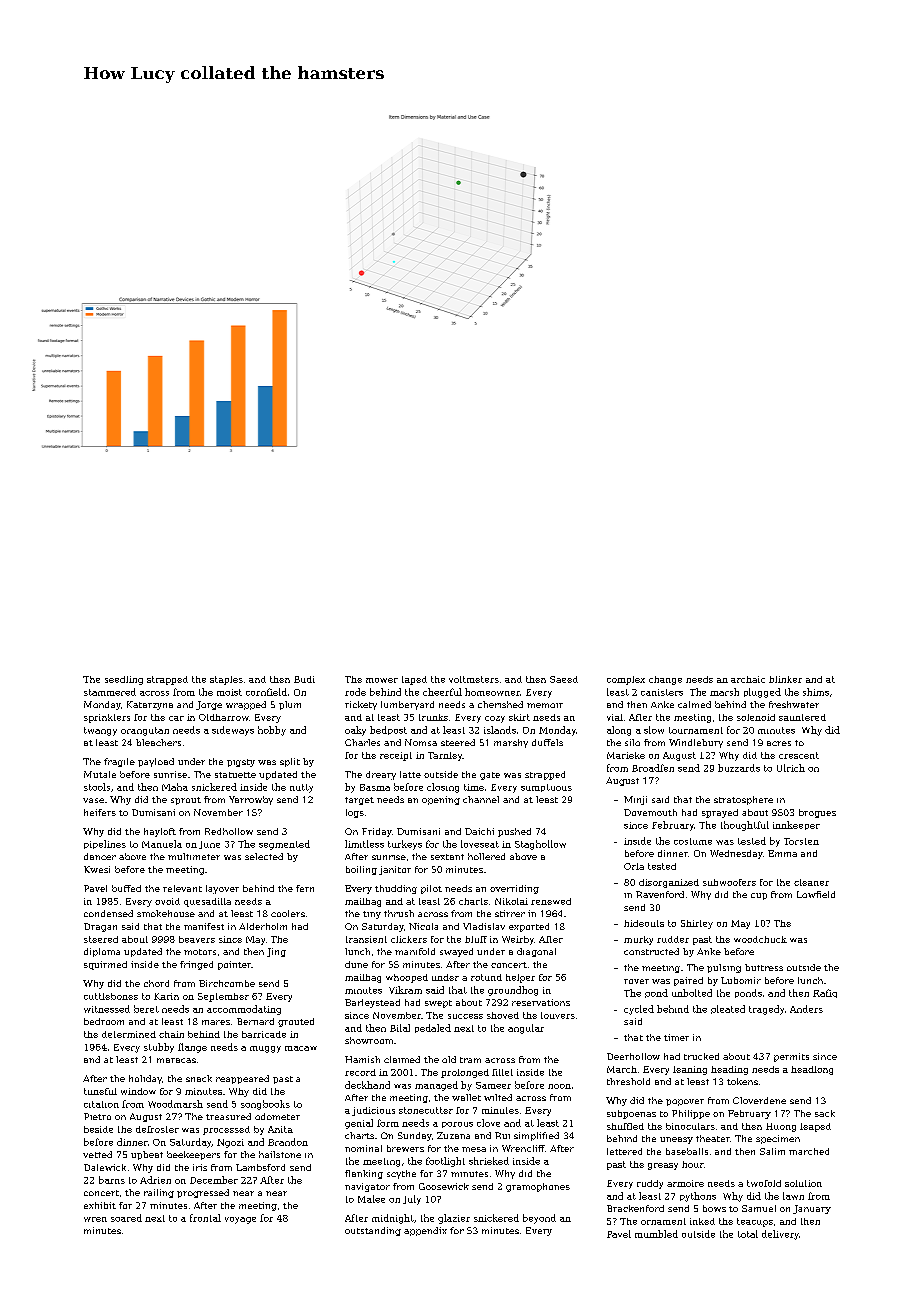 Image resolution: width=924 pixels, height=1308 pixels. Describe the element at coordinates (639, 1010) in the screenshot. I see `cycled` at that location.
